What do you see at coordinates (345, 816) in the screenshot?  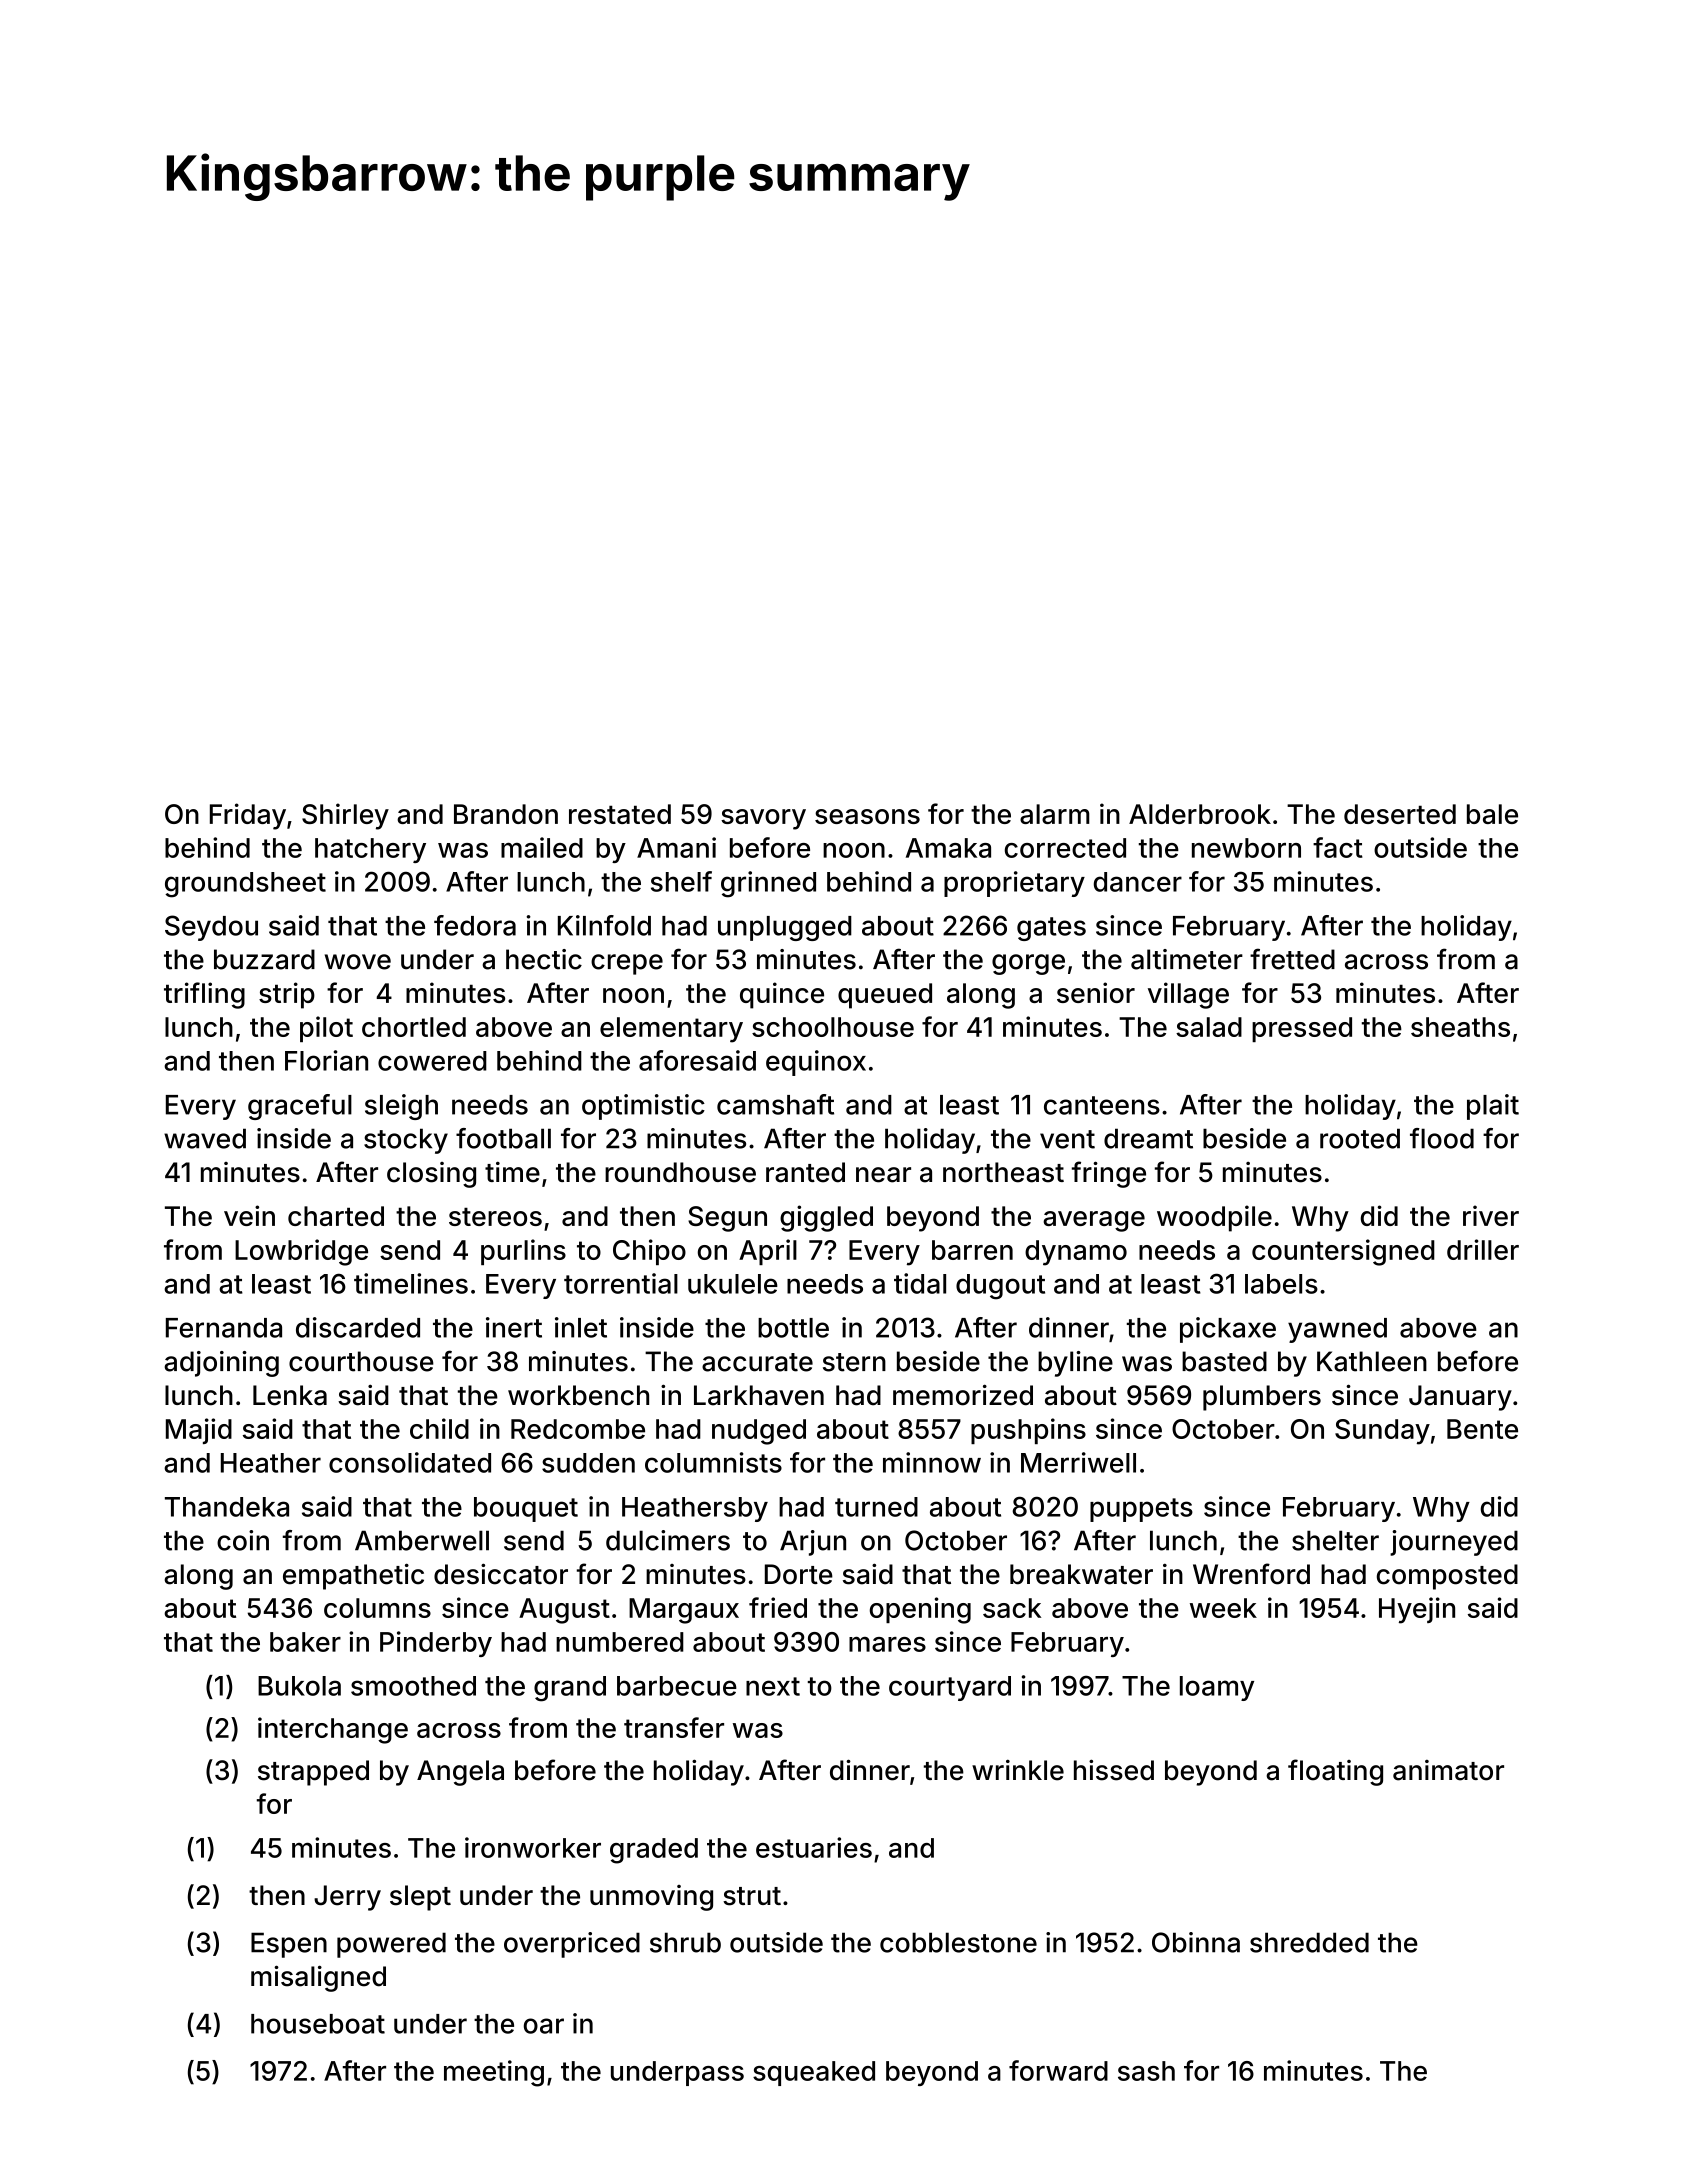 I see `Shirley` at bounding box center [345, 816].
